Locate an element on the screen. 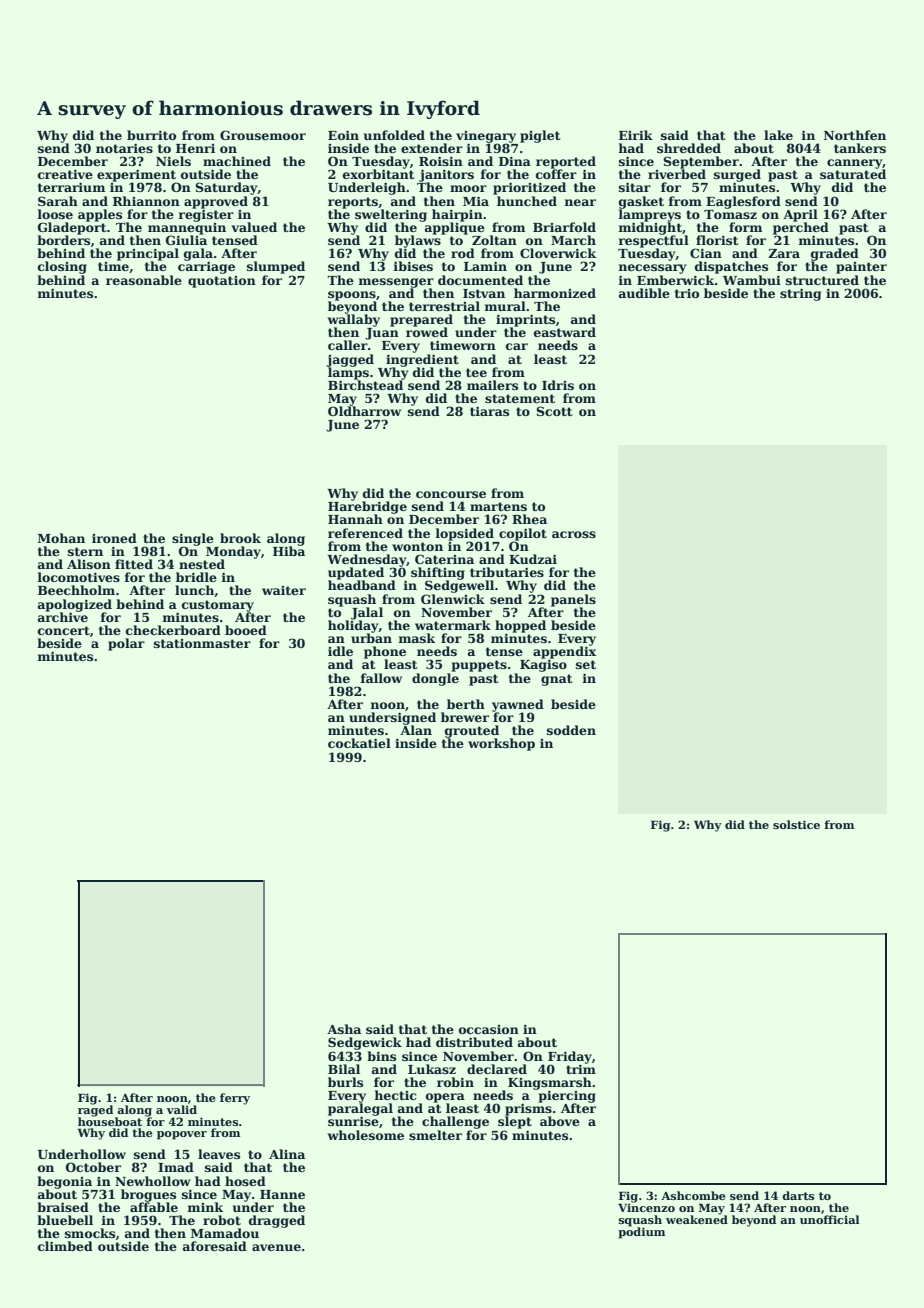  martens is located at coordinates (498, 506).
